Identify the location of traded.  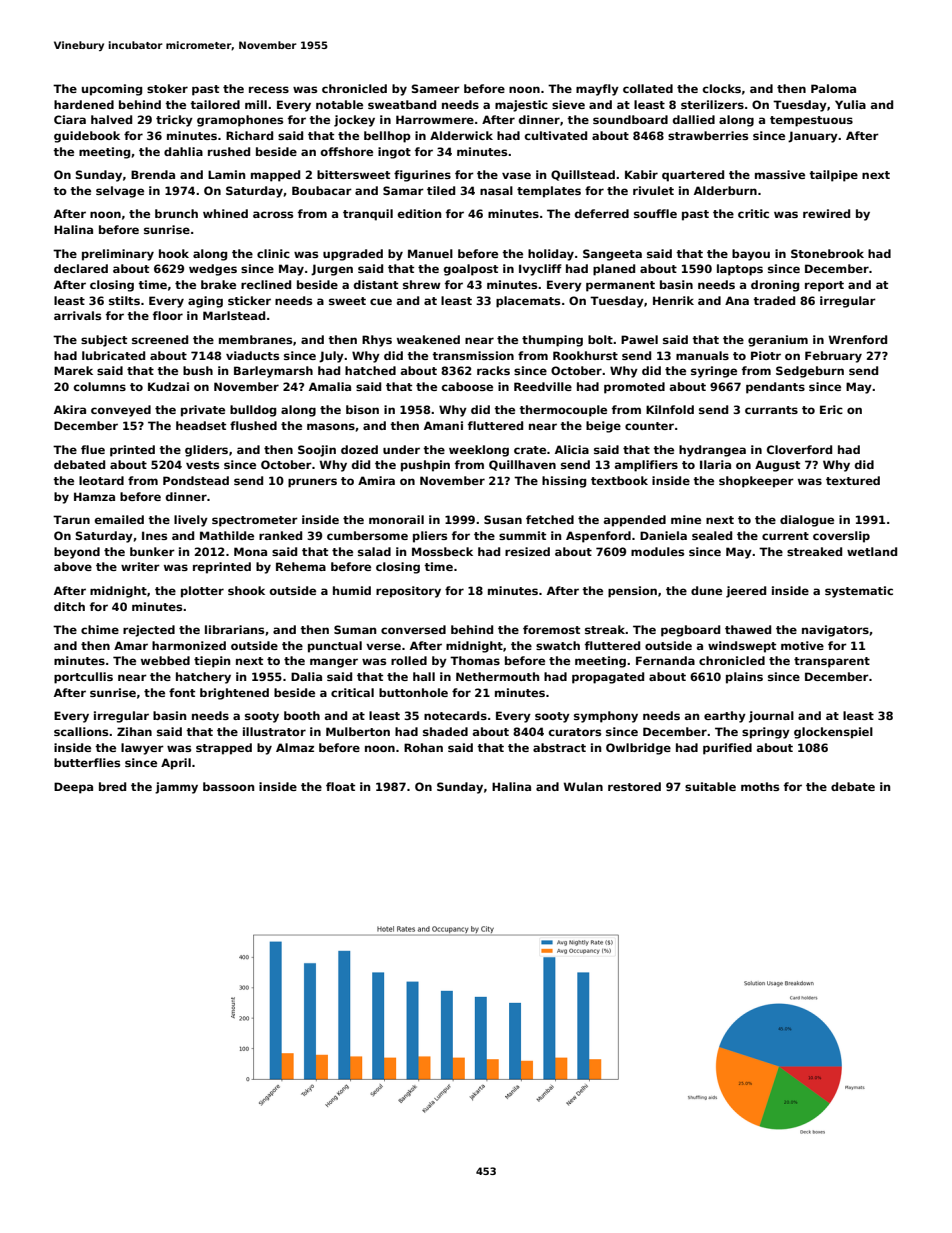
(774, 300).
